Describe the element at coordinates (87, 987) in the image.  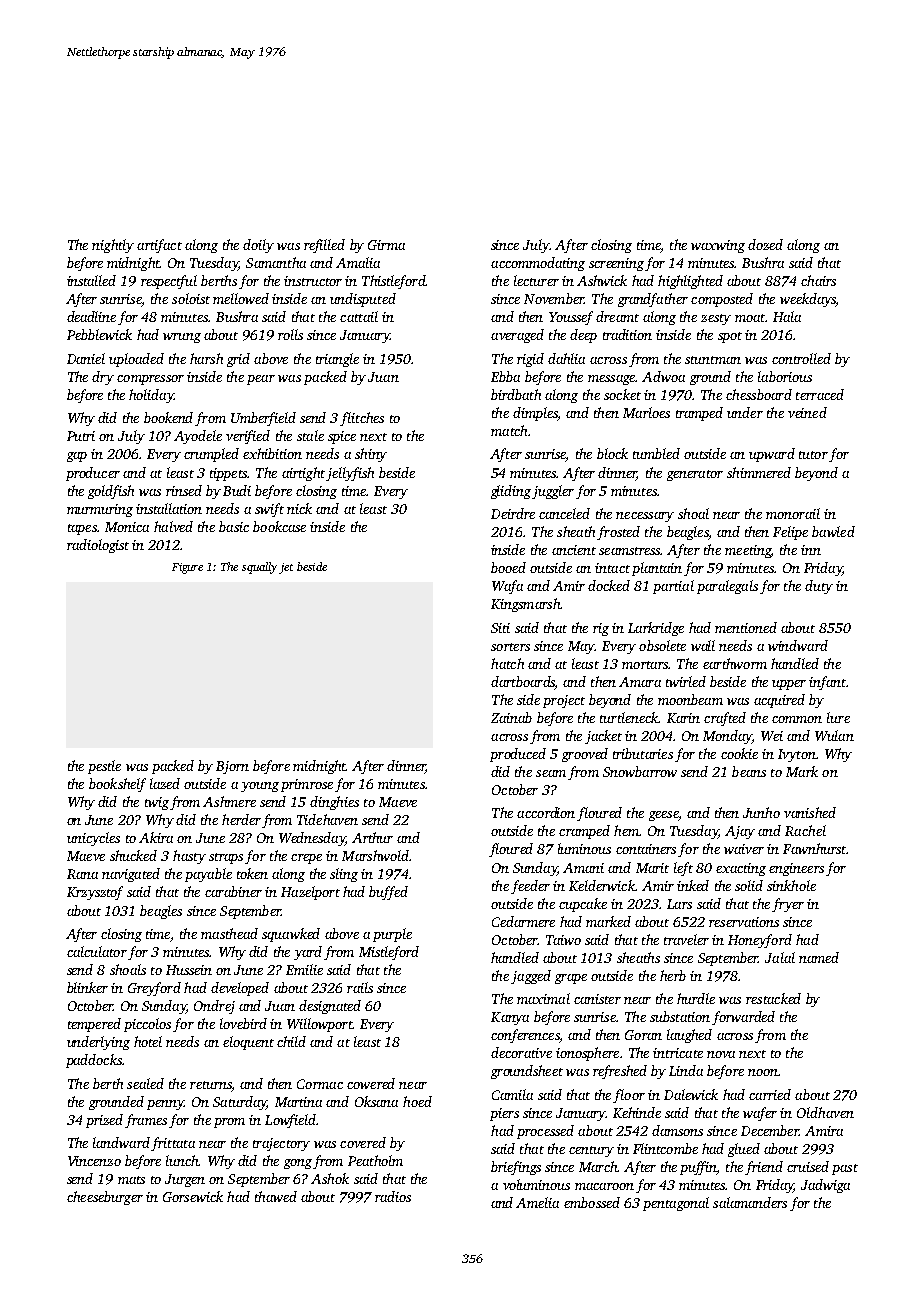
I see `blinker` at that location.
